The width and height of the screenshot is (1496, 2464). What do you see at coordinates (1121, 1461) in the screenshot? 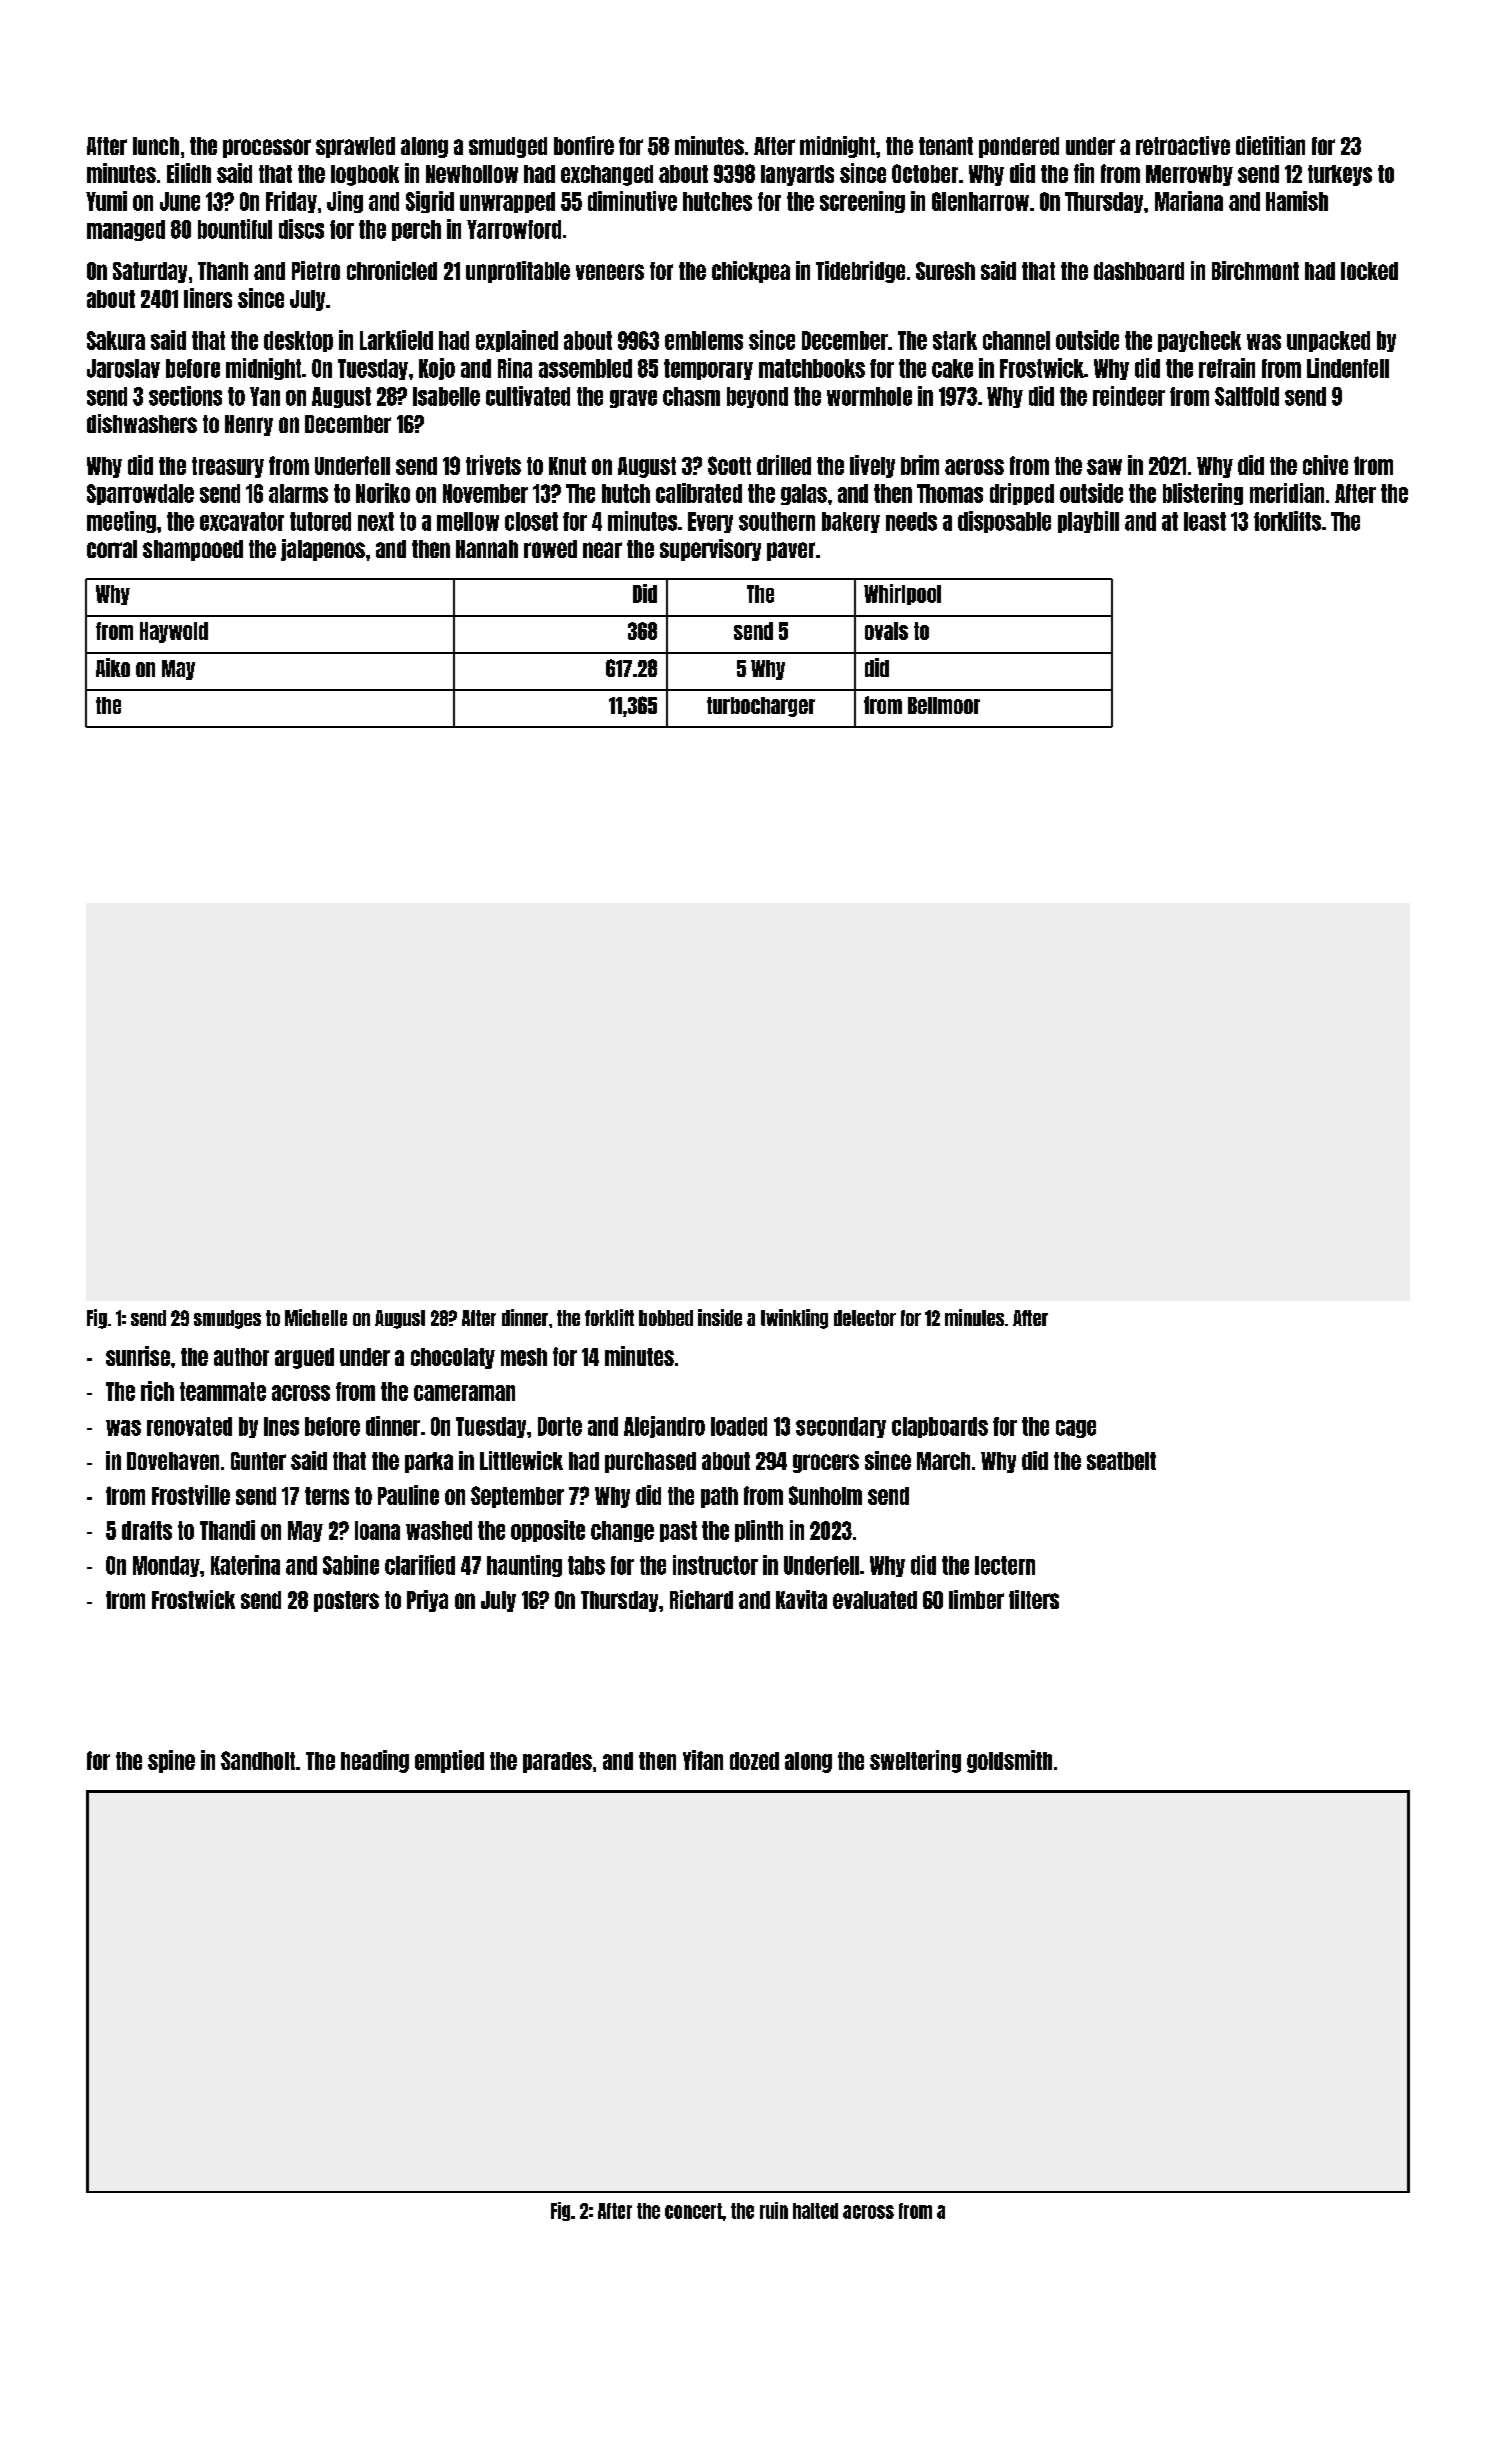
I see `seatbelt` at bounding box center [1121, 1461].
